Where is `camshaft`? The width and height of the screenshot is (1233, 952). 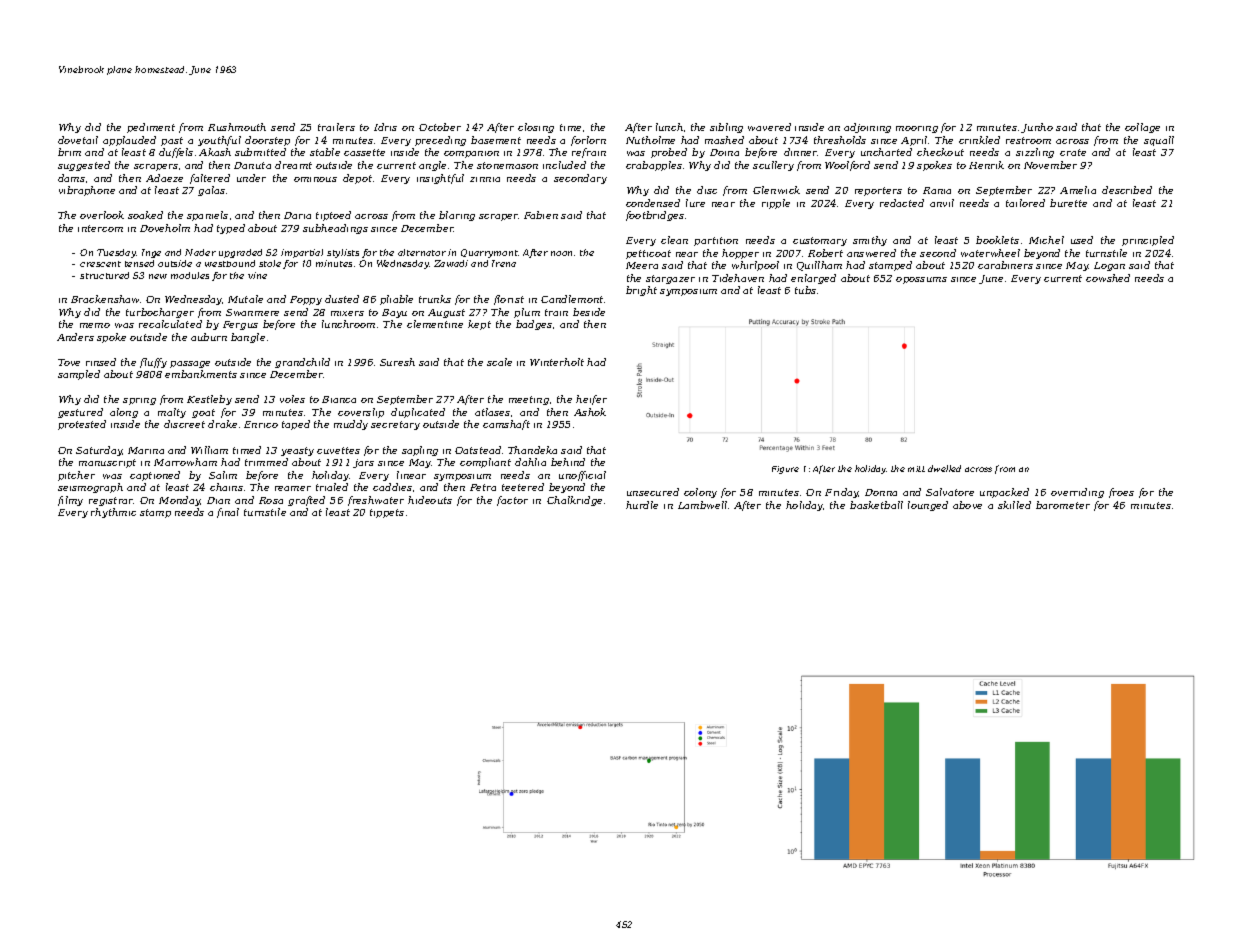 camshaft is located at coordinates (506, 425).
